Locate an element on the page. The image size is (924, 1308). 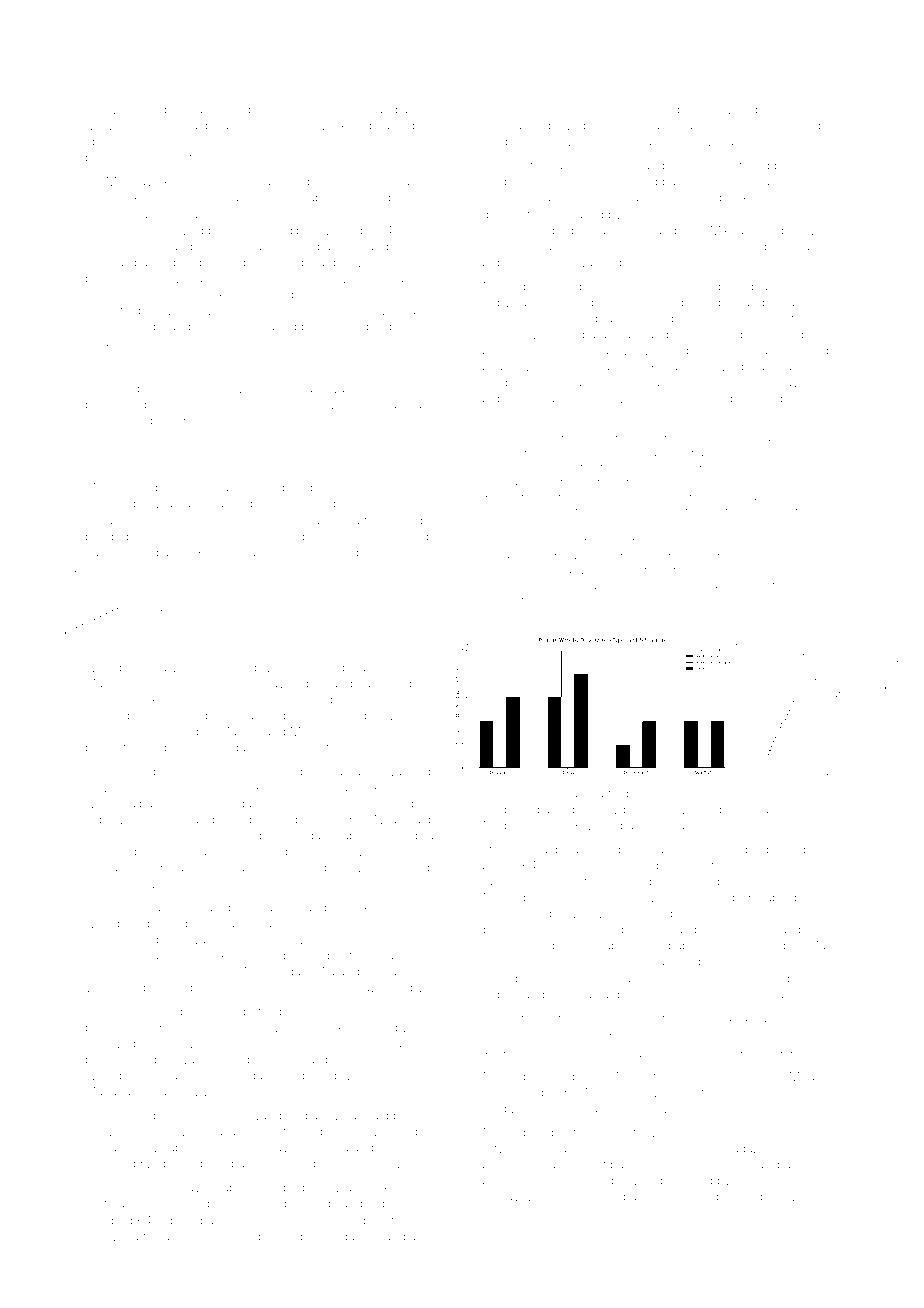
inside is located at coordinates (413, 520).
